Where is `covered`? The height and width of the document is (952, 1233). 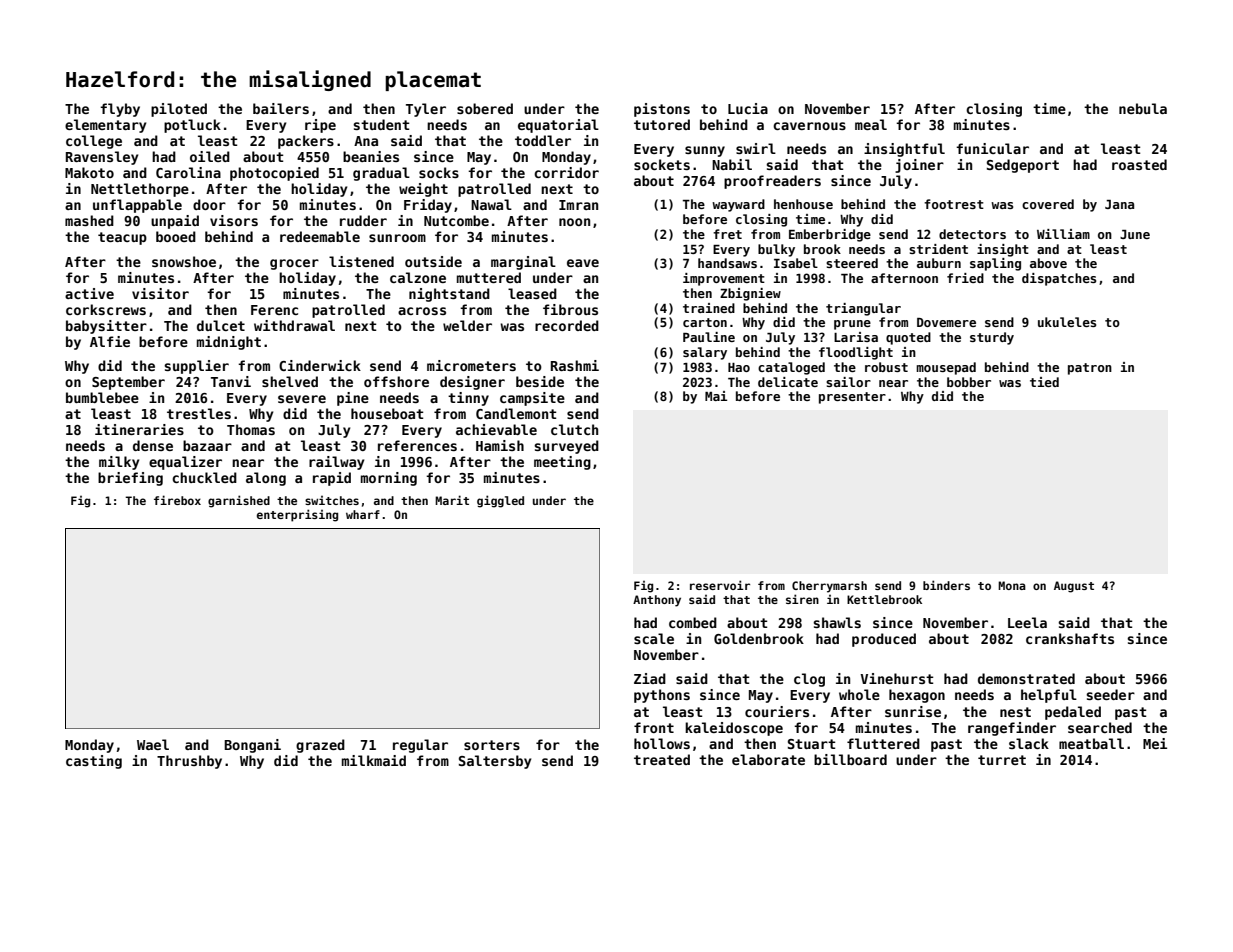 covered is located at coordinates (1048, 204).
